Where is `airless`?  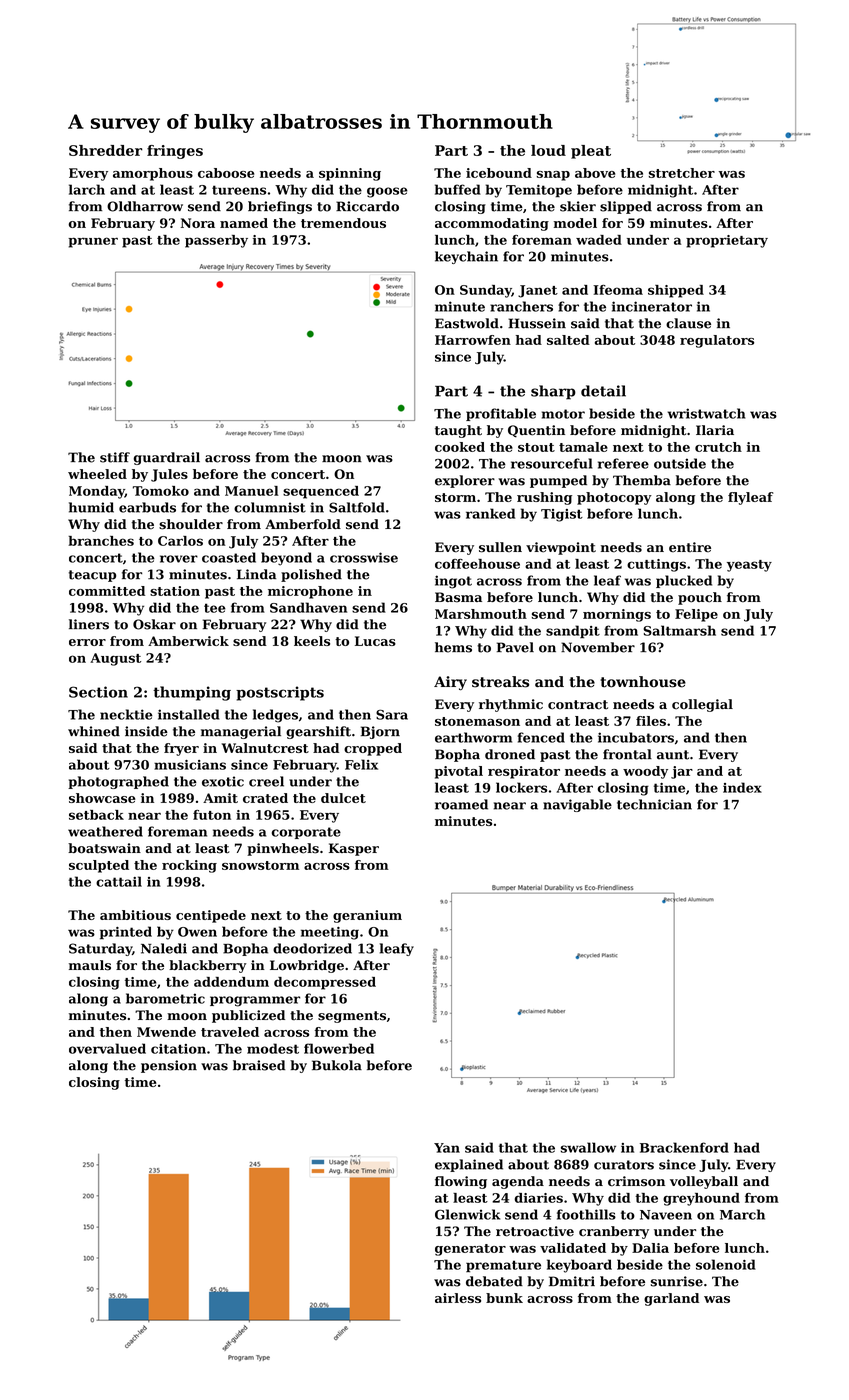 airless is located at coordinates (458, 1298).
